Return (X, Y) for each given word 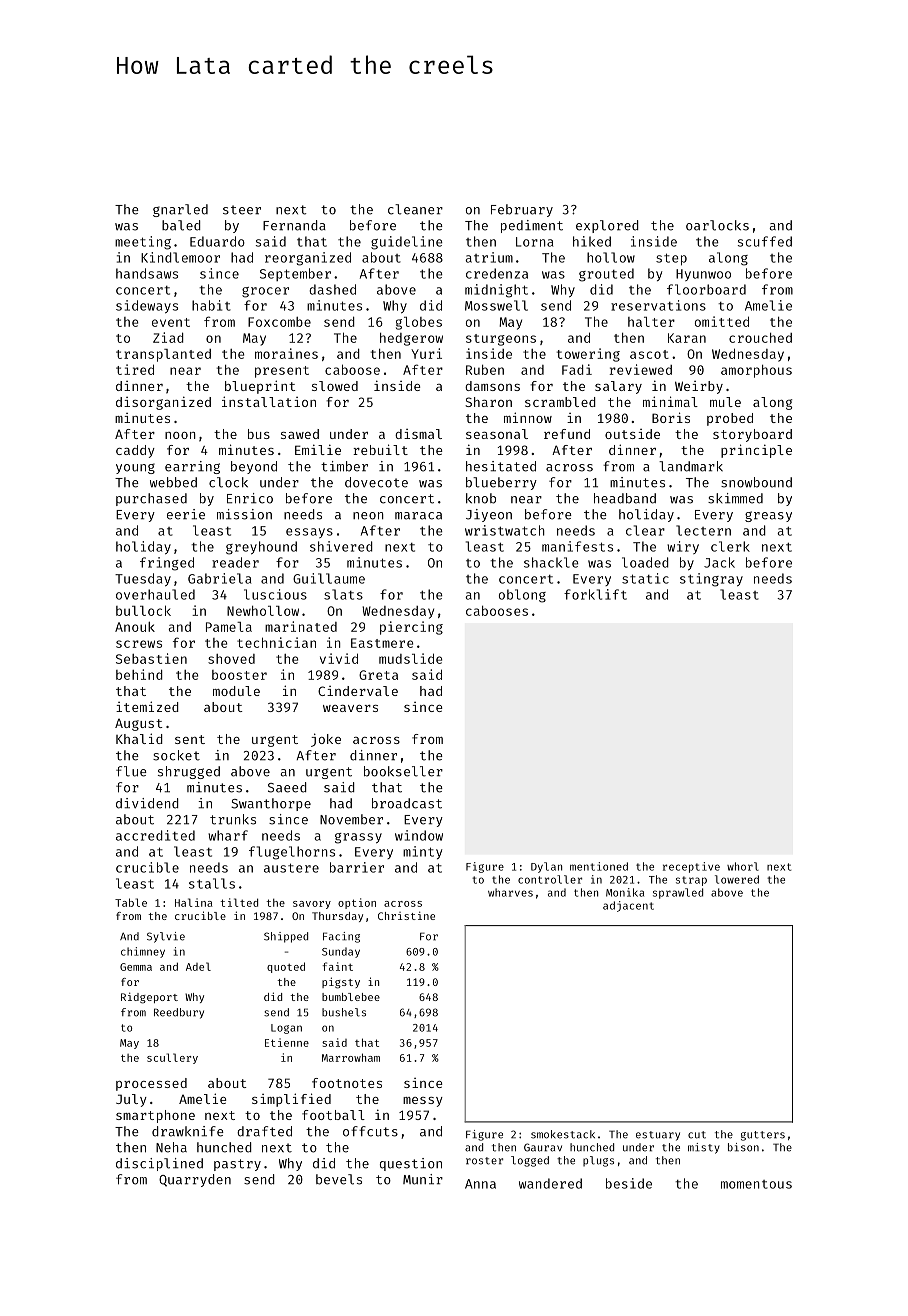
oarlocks (717, 225)
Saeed (287, 787)
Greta (378, 675)
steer (242, 210)
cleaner (415, 209)
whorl (743, 866)
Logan (286, 1029)
